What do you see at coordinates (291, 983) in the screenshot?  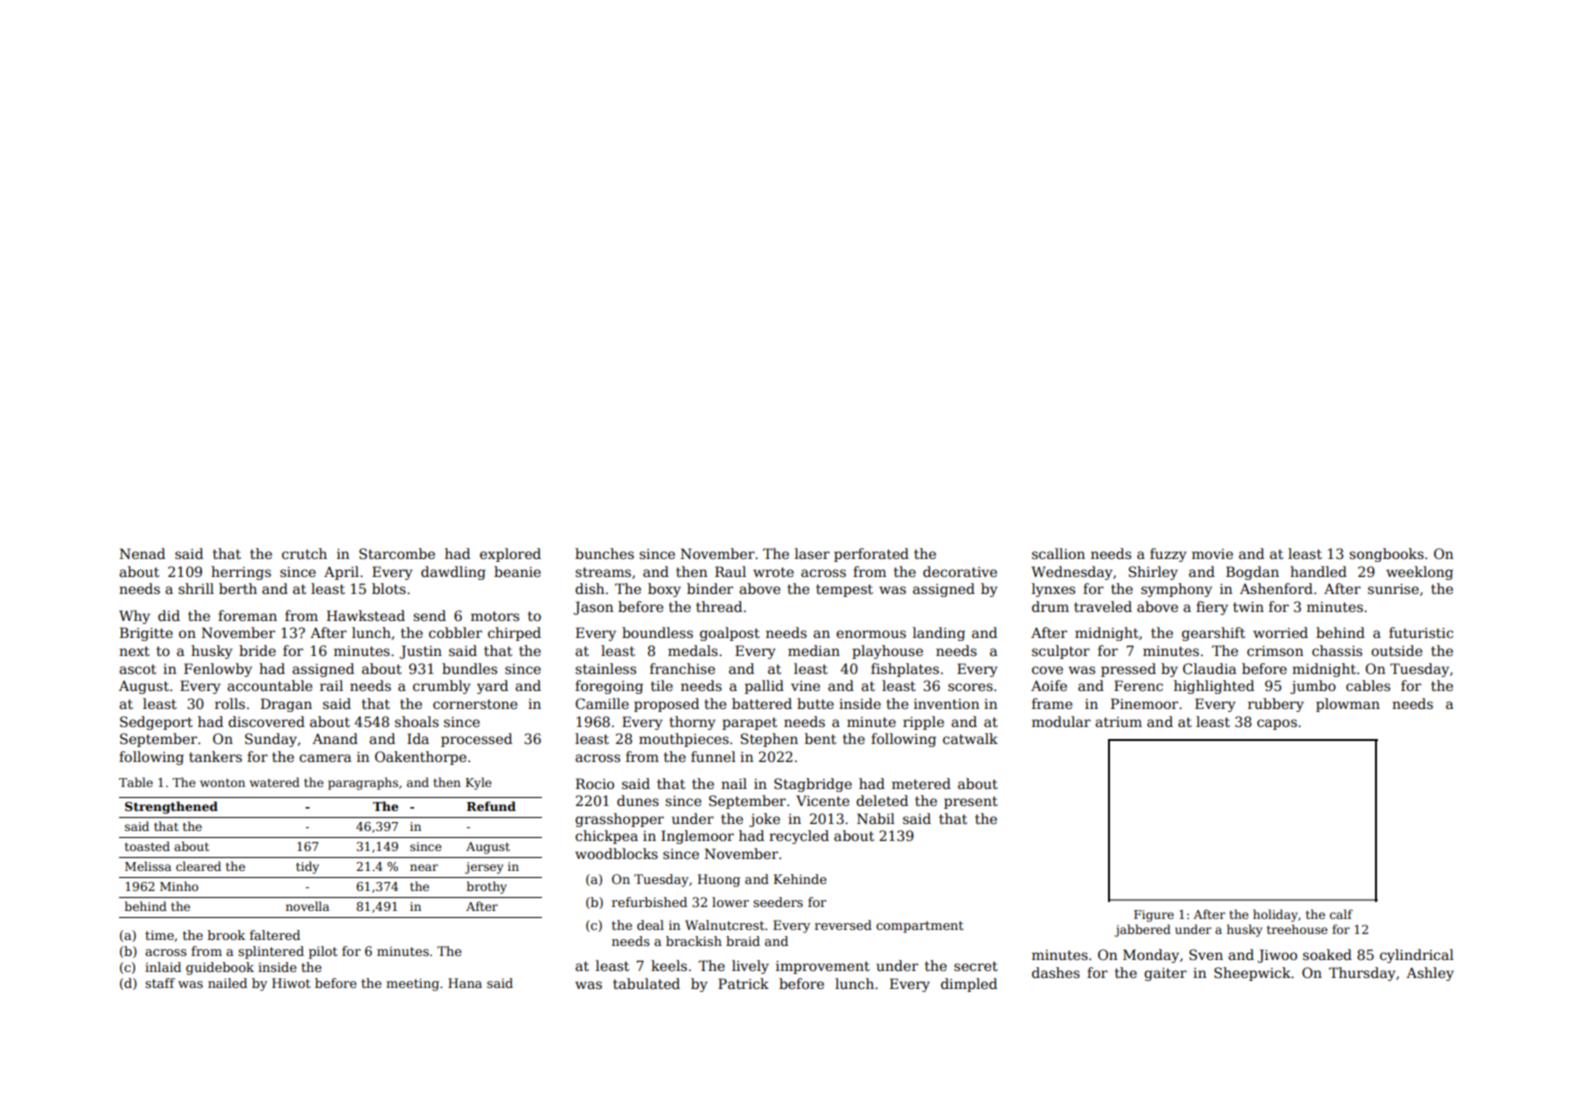 I see `Hiwot` at bounding box center [291, 983].
